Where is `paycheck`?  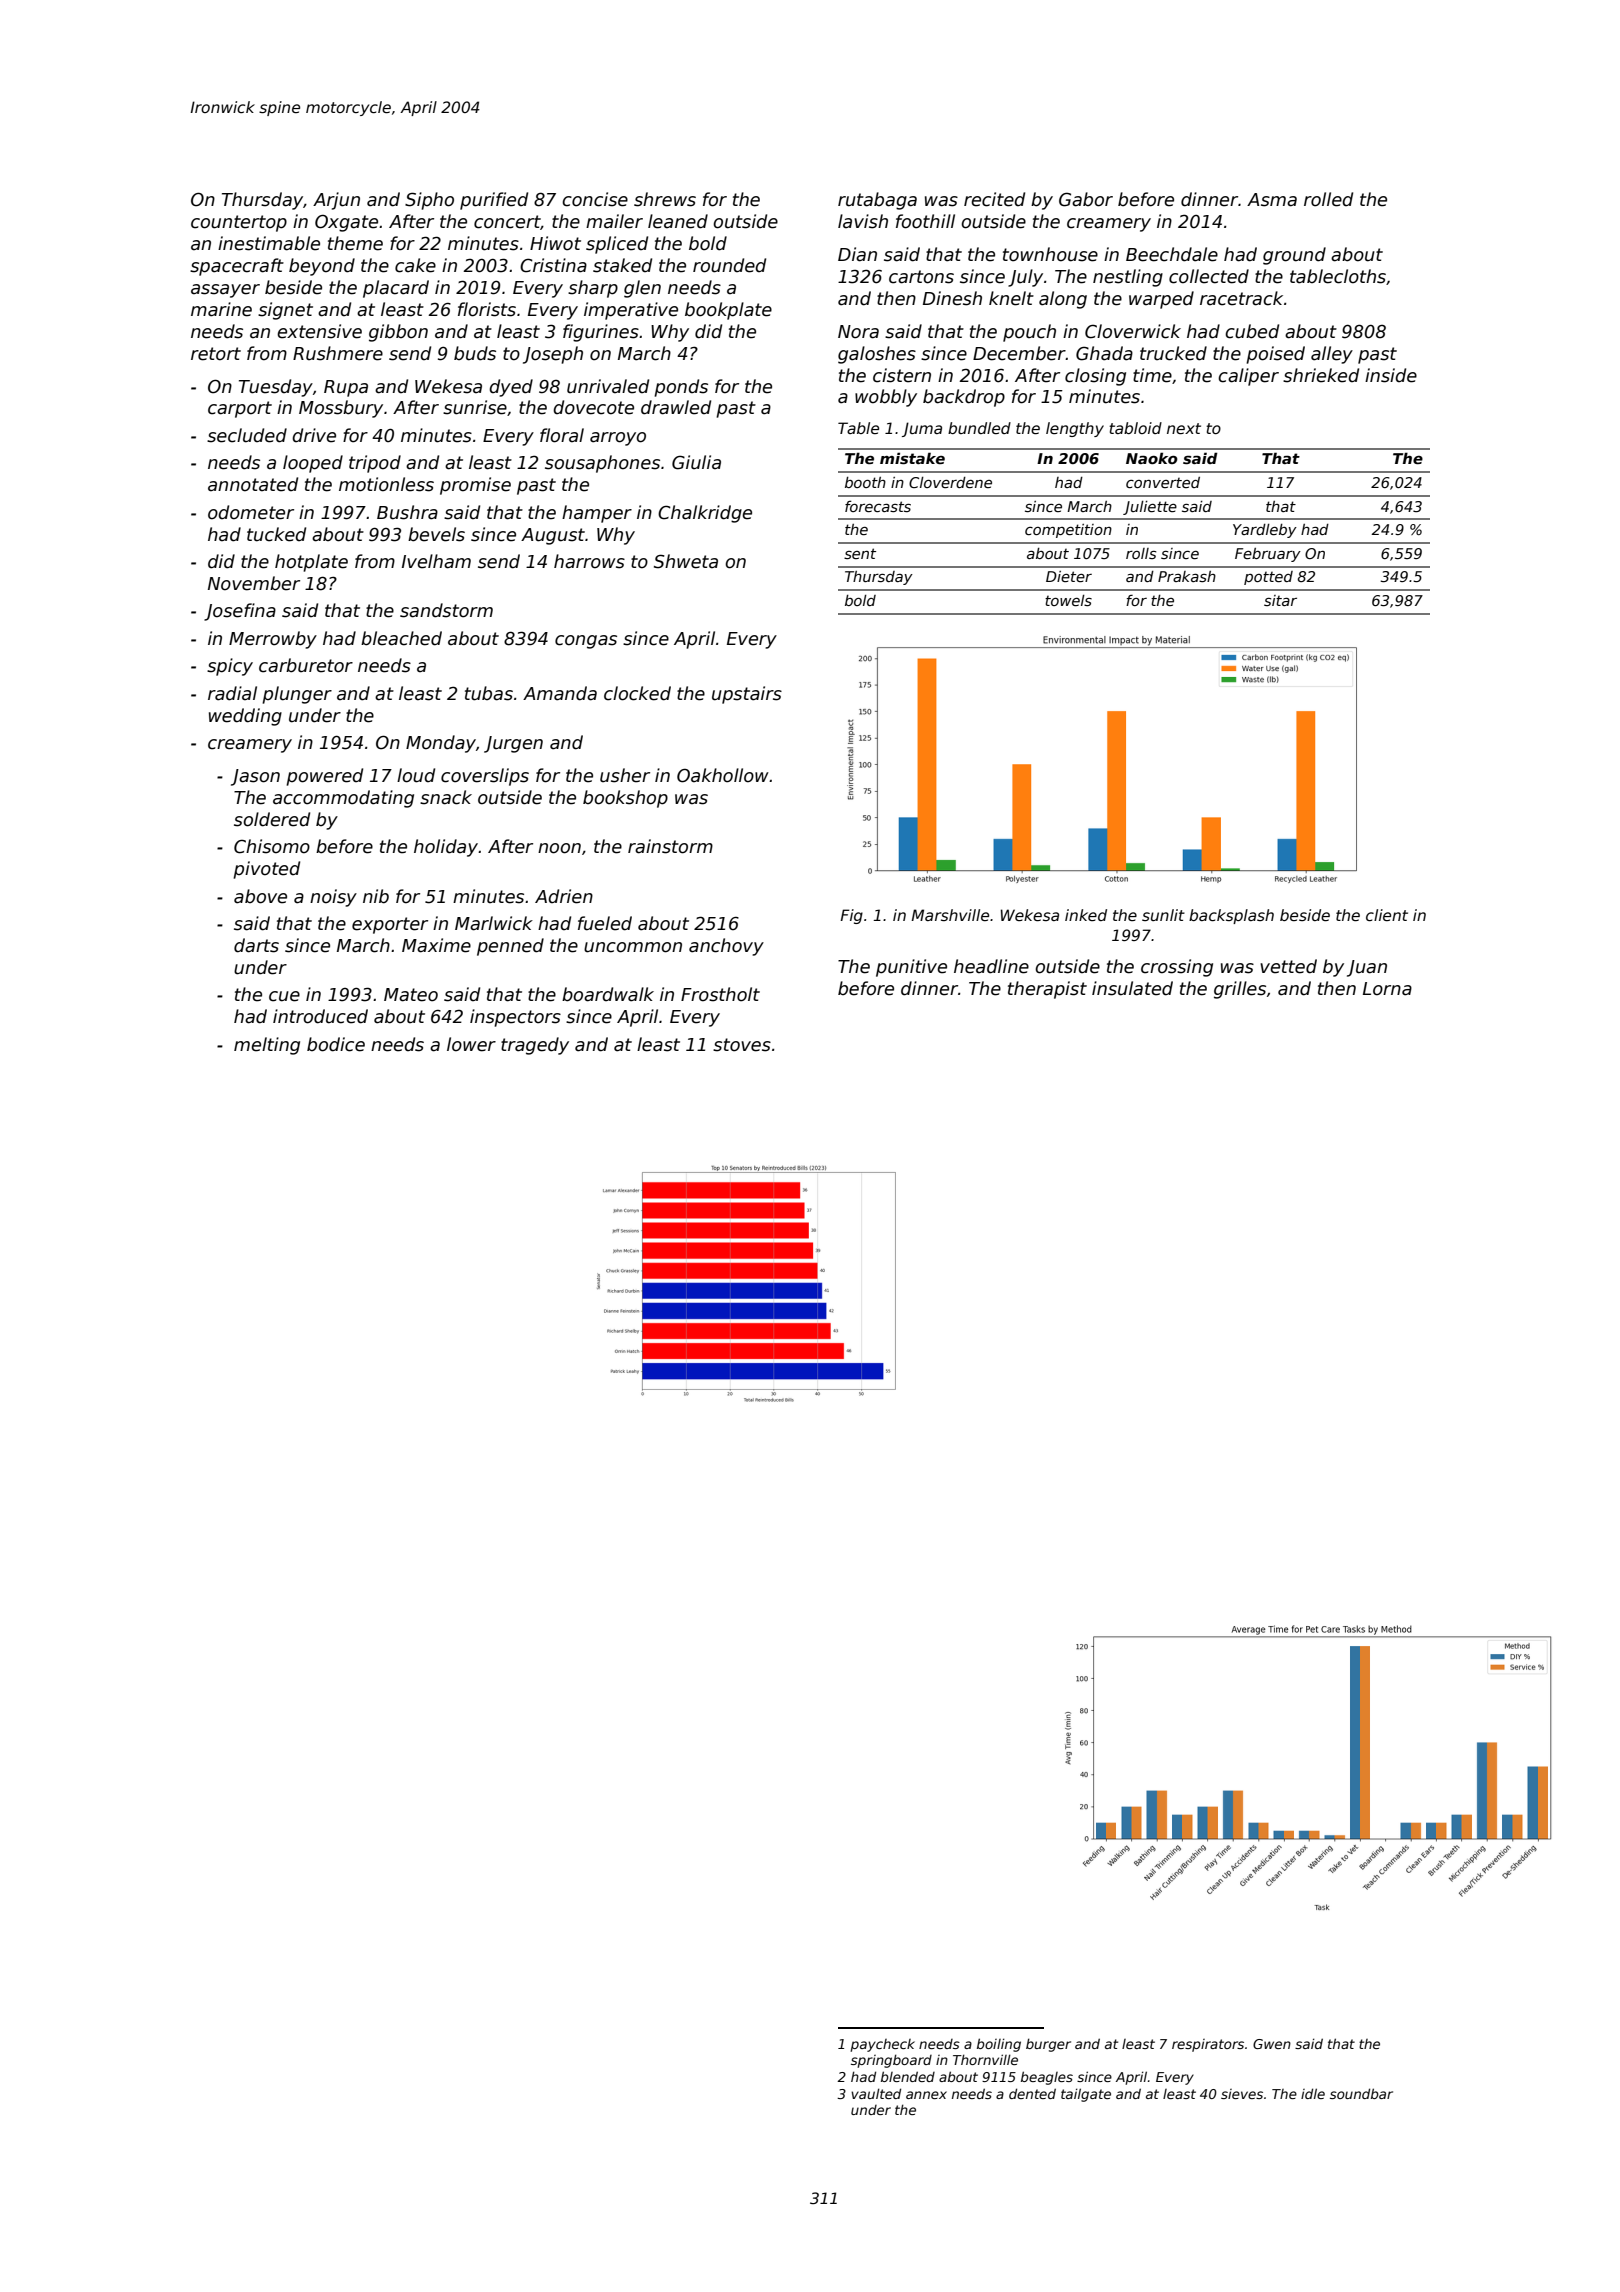 paycheck is located at coordinates (882, 2045).
